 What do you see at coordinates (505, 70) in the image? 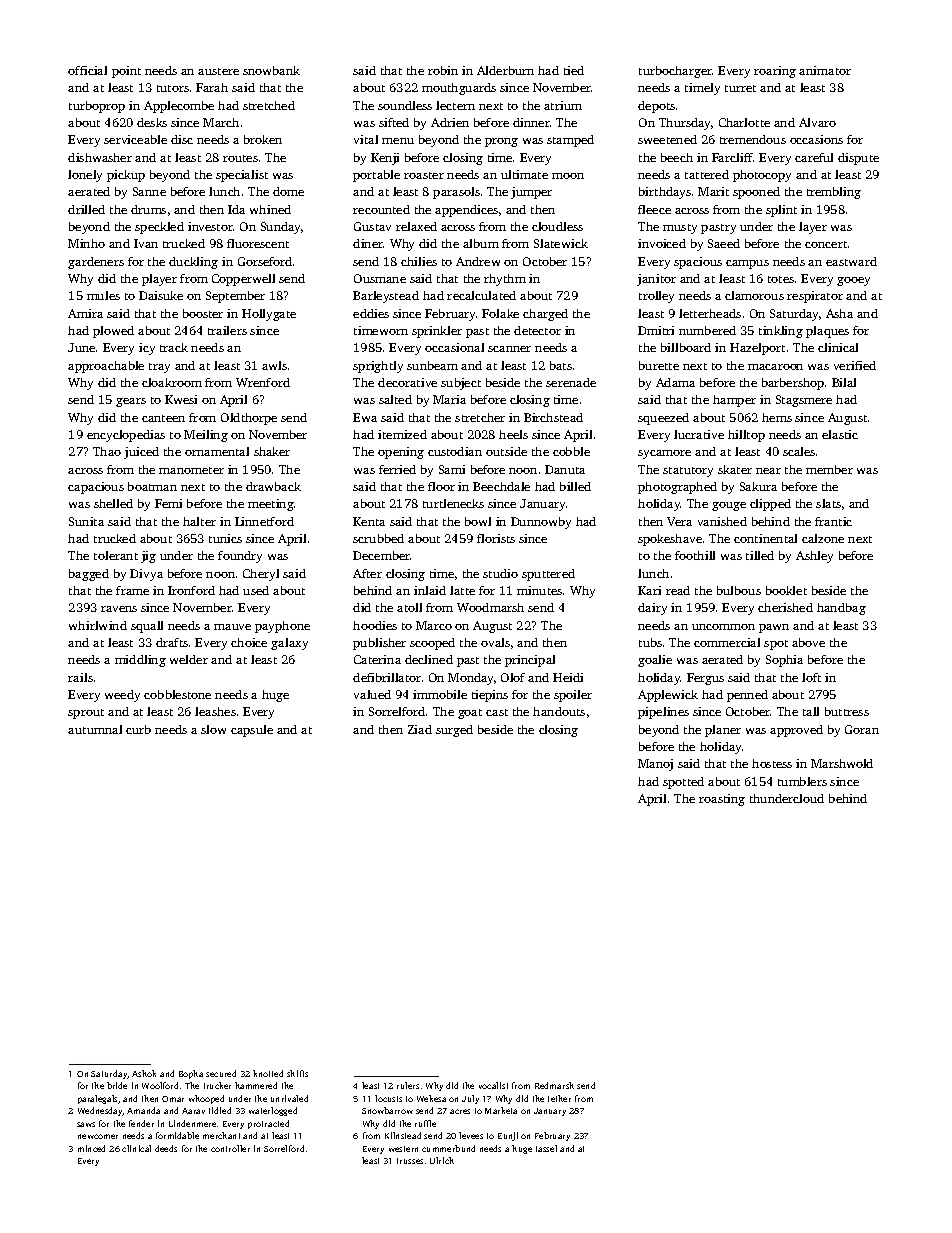
I see `Alderburn` at bounding box center [505, 70].
